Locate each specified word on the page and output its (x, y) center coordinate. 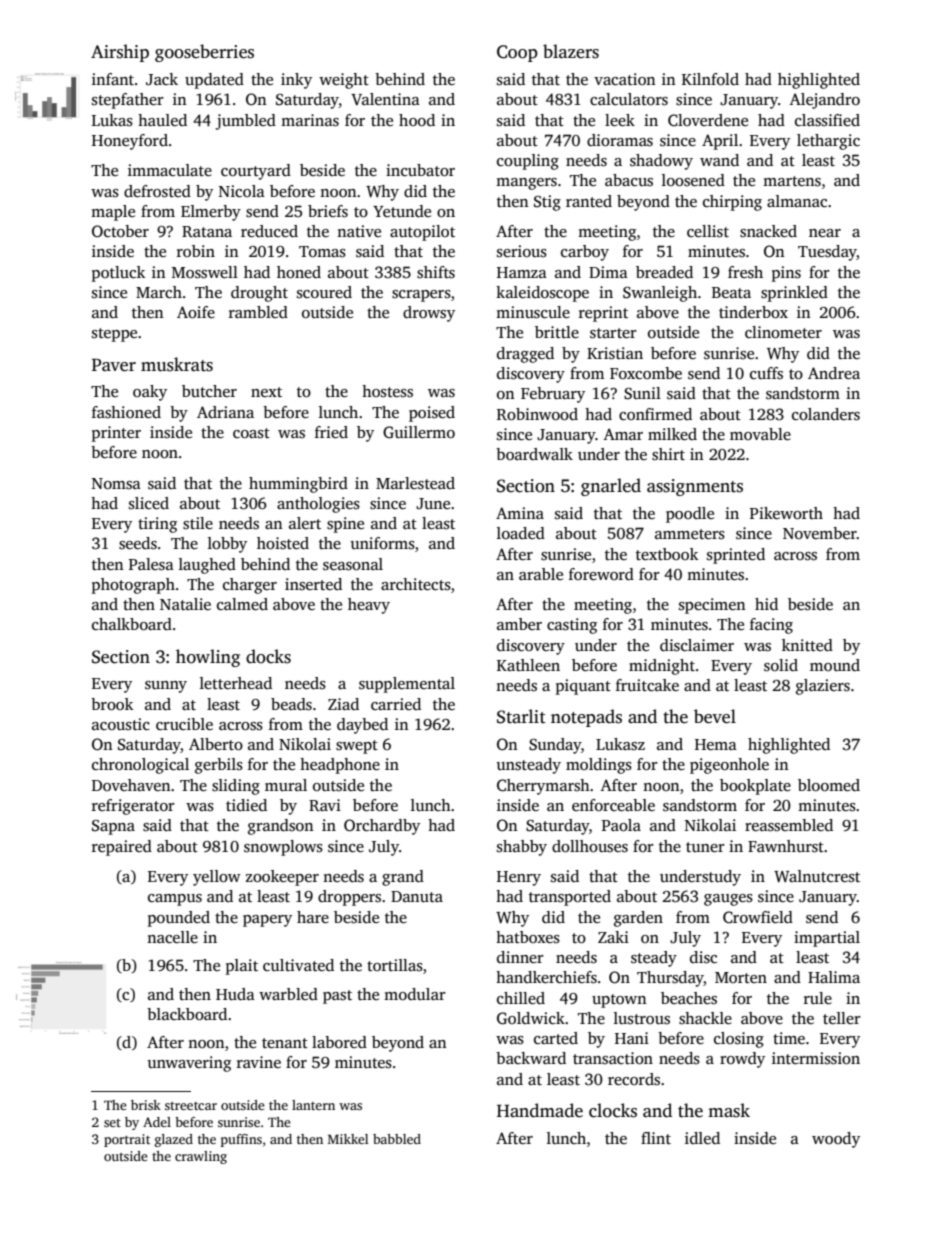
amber (519, 624)
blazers (571, 51)
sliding (236, 787)
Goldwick (531, 1018)
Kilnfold (710, 79)
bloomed (829, 785)
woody (836, 1140)
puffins (241, 1140)
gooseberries (204, 53)
